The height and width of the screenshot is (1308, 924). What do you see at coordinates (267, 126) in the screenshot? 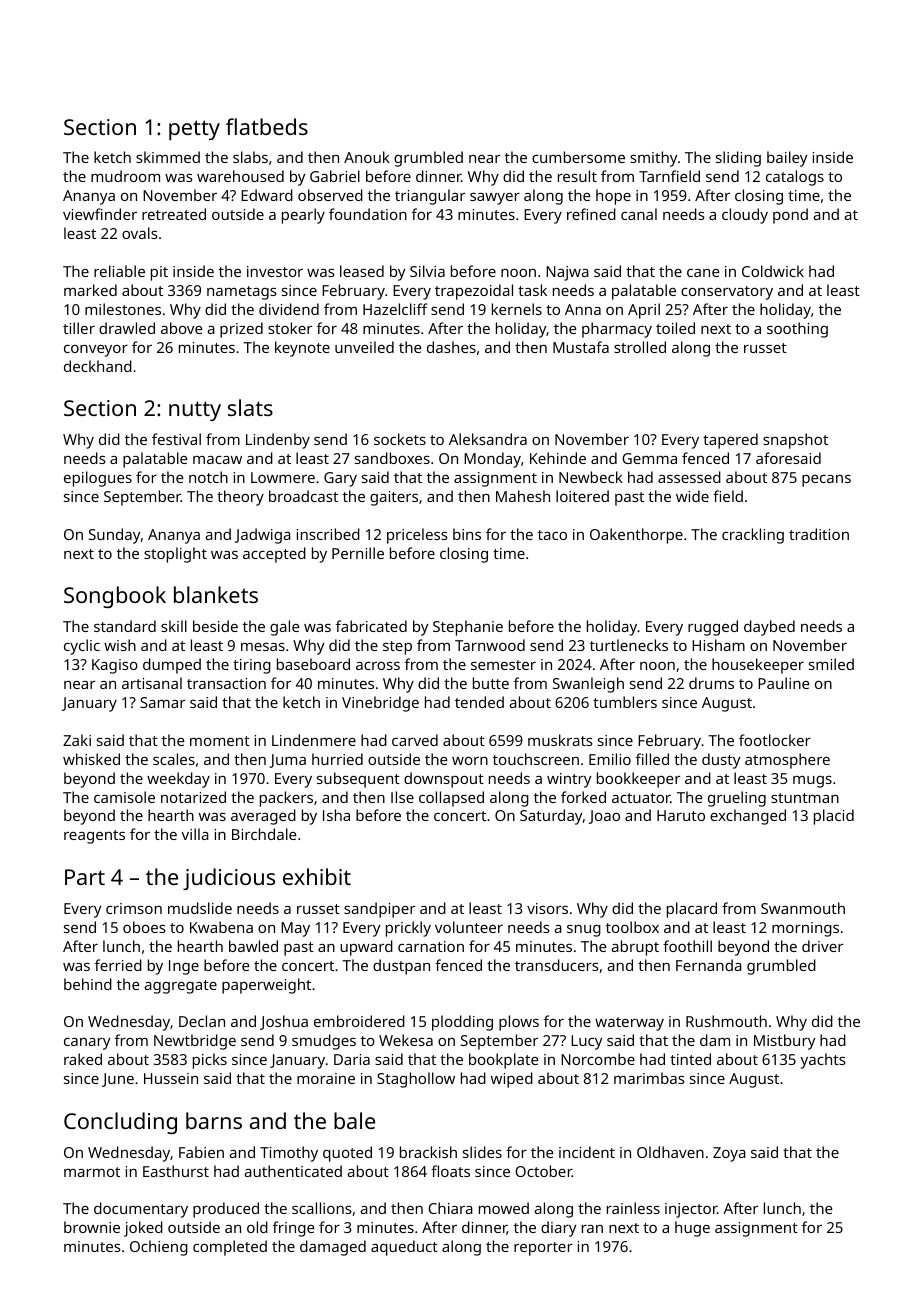
I see `flatbeds` at bounding box center [267, 126].
